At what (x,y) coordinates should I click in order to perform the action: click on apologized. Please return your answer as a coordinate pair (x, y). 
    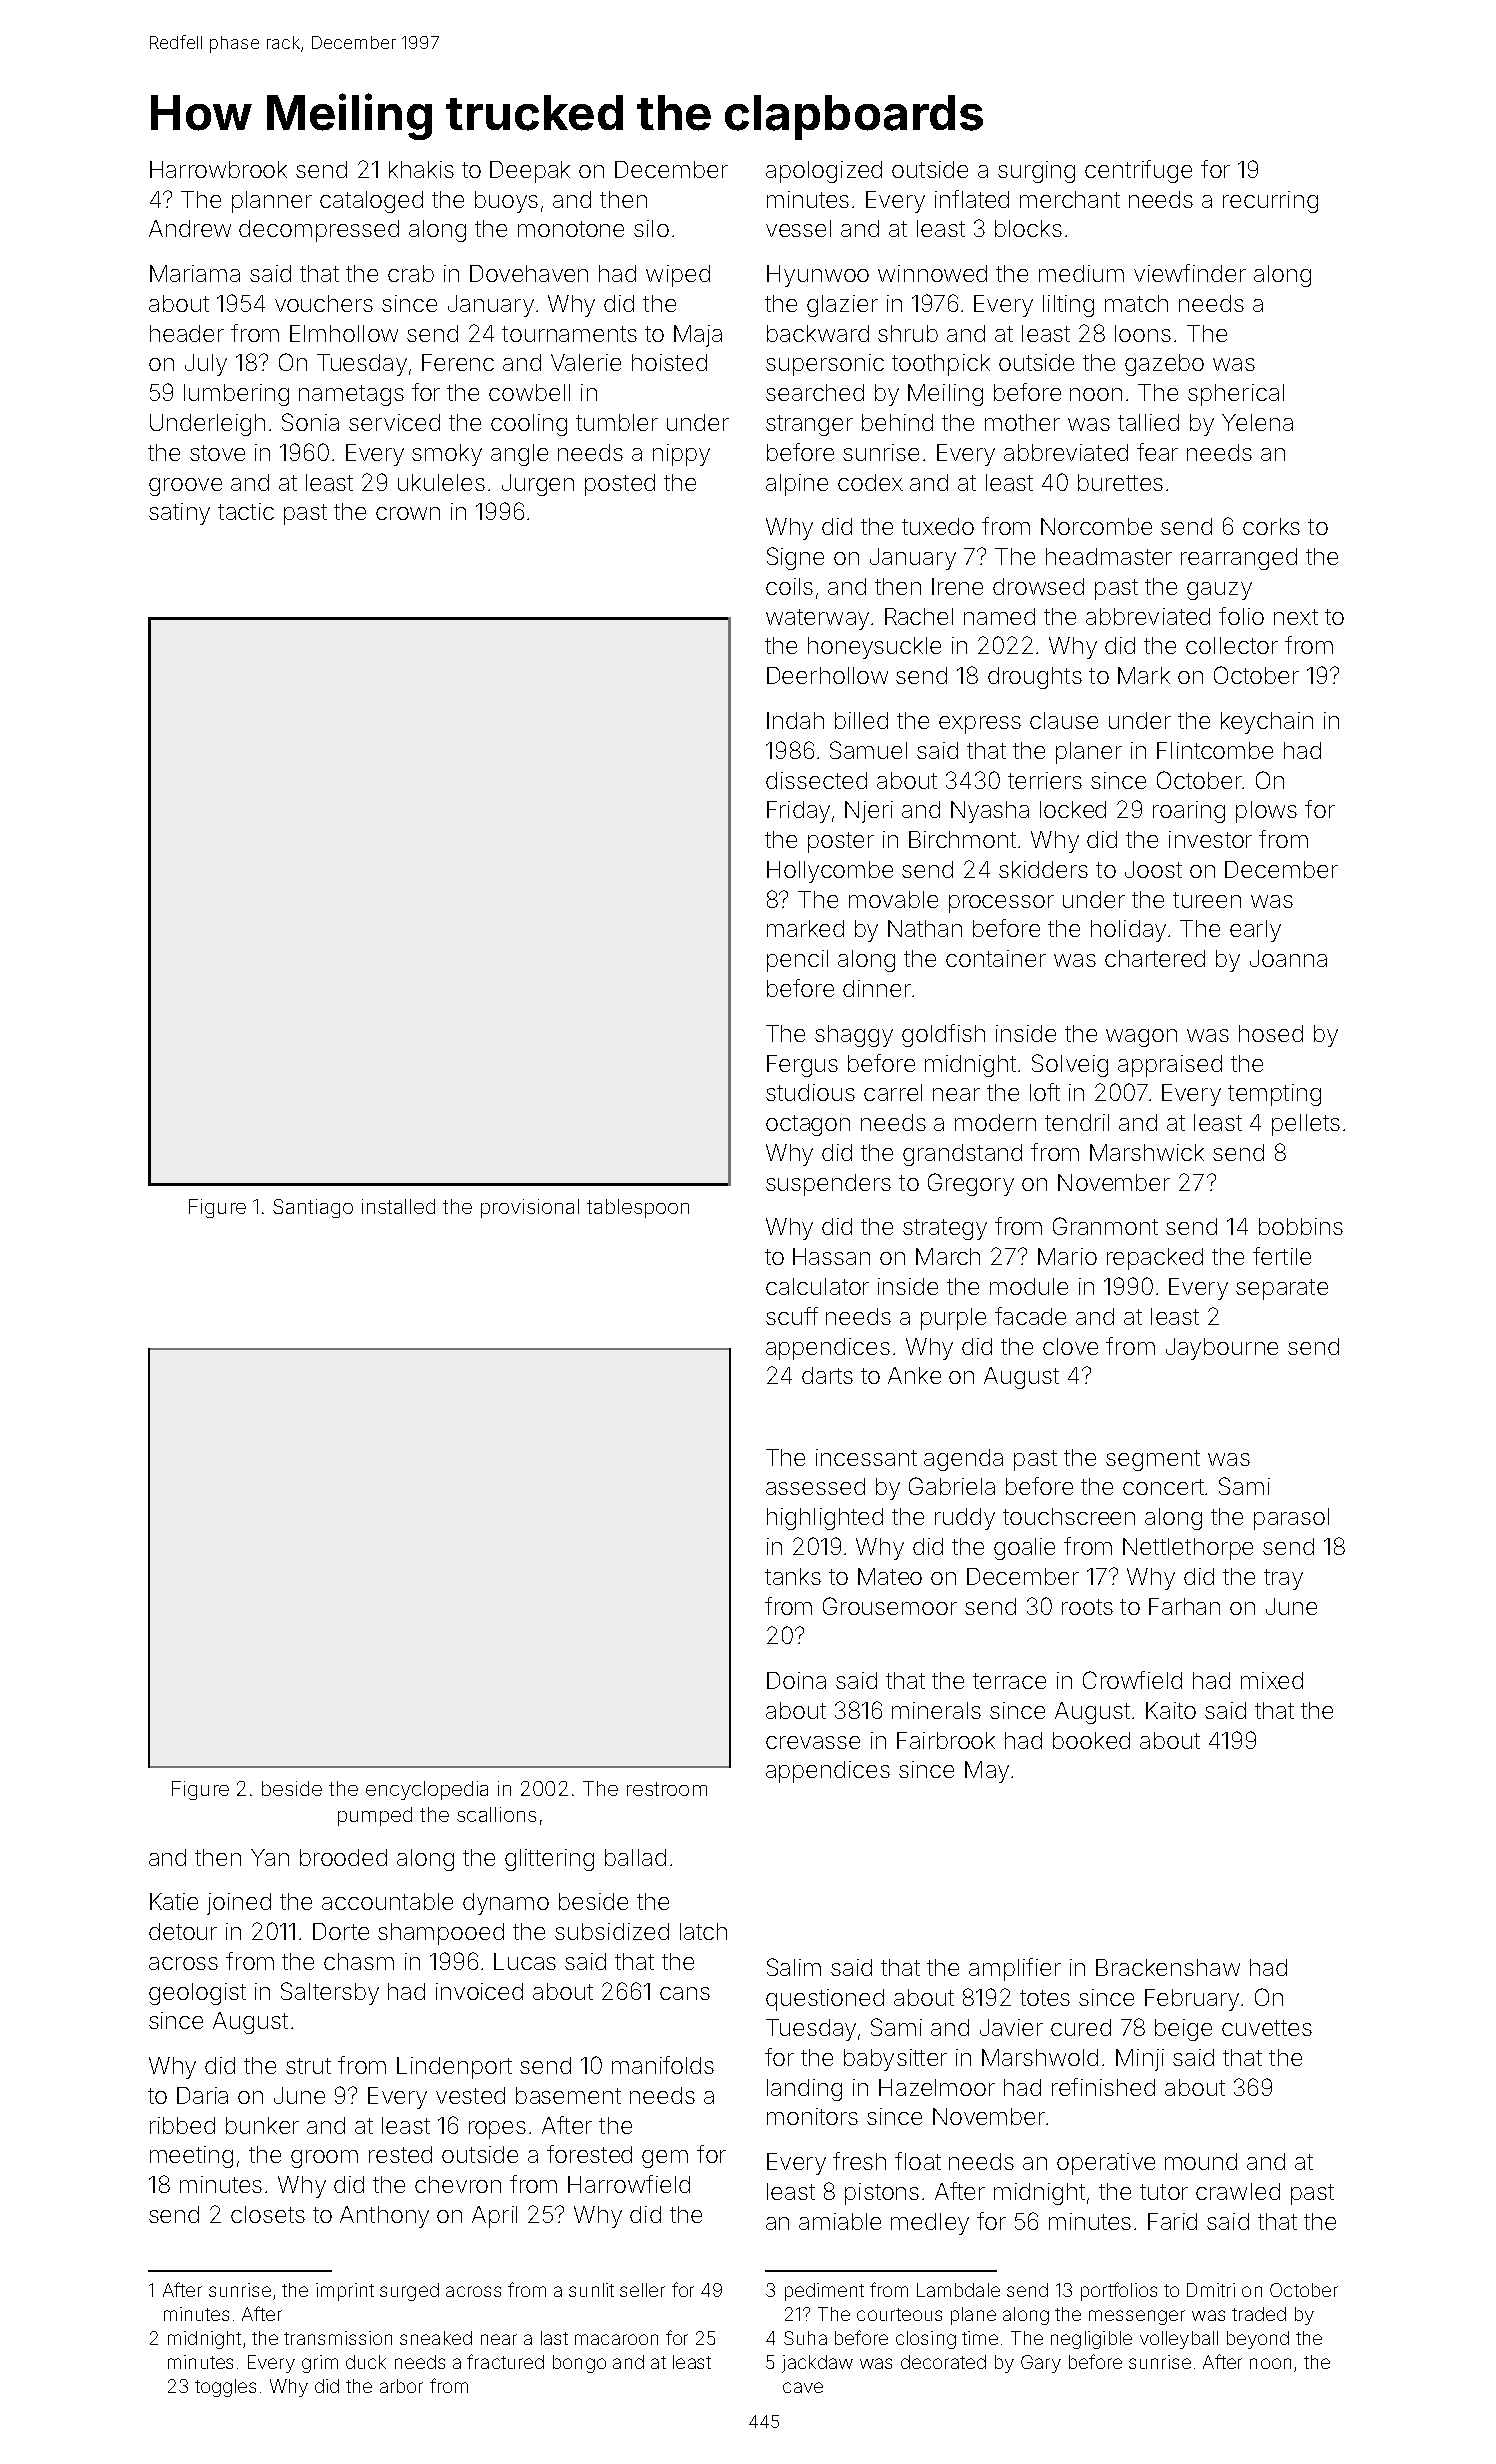
    Looking at the image, I should click on (824, 172).
